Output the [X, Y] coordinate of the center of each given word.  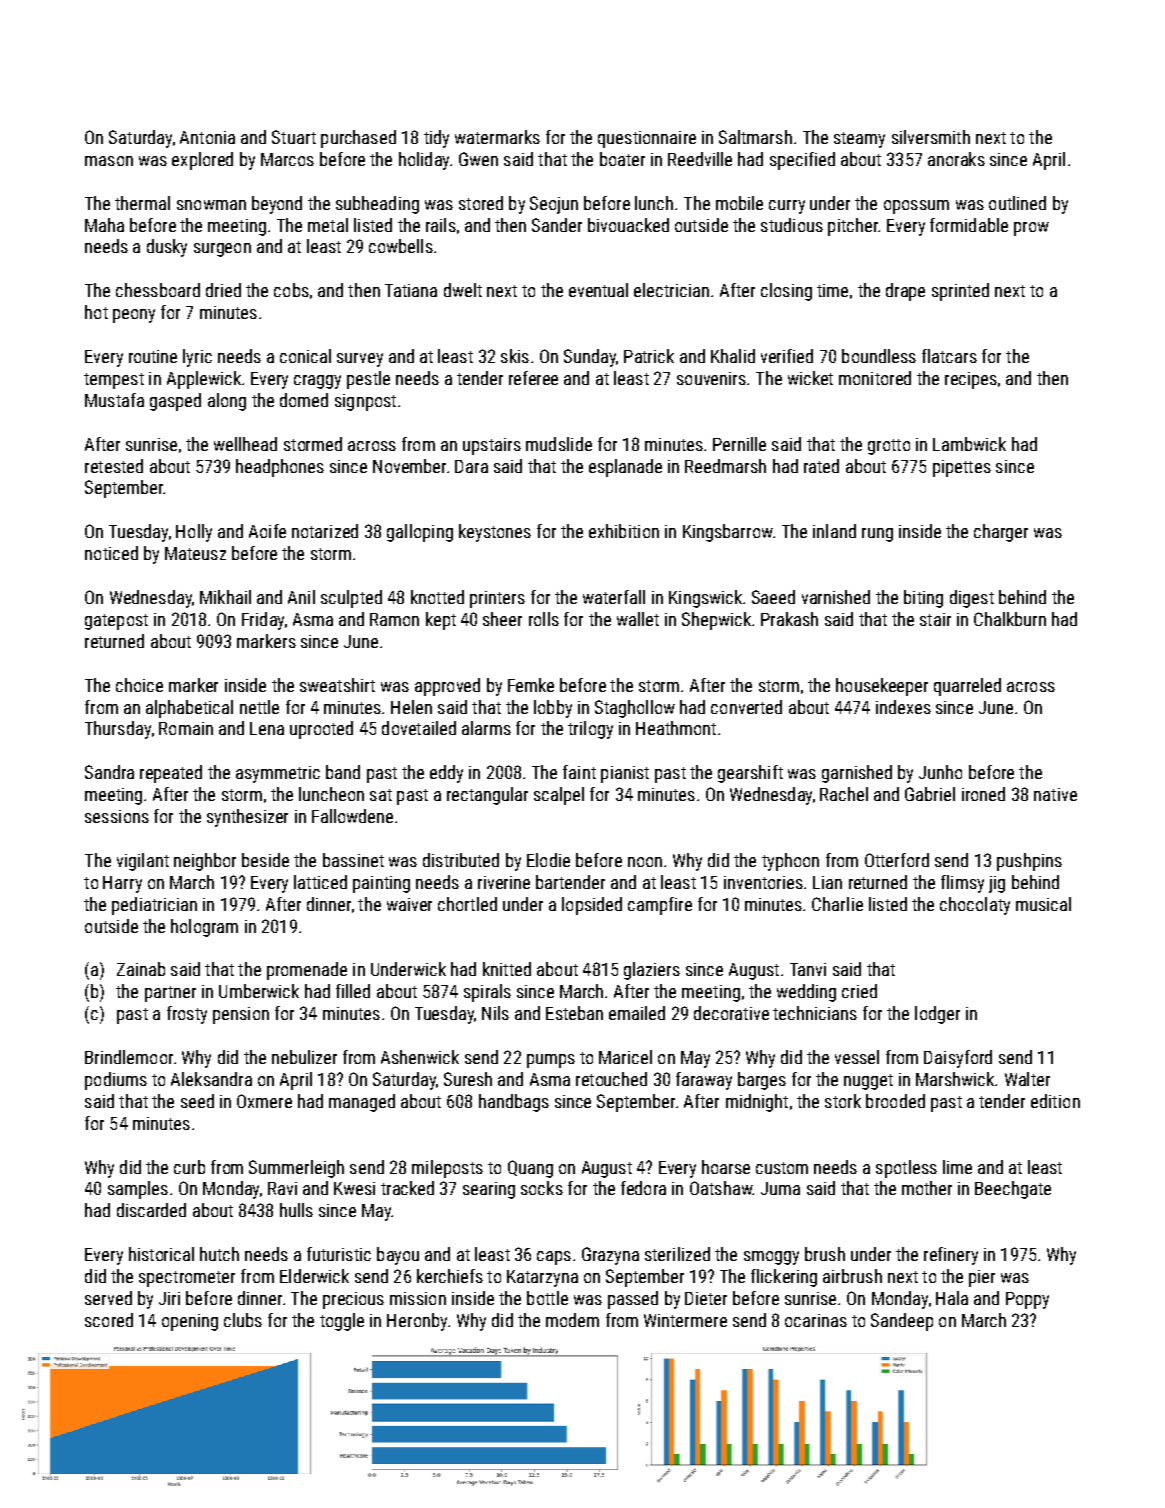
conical [305, 356]
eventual [598, 290]
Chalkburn [1010, 619]
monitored [875, 378]
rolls [544, 619]
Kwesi [354, 1188]
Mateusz [195, 553]
